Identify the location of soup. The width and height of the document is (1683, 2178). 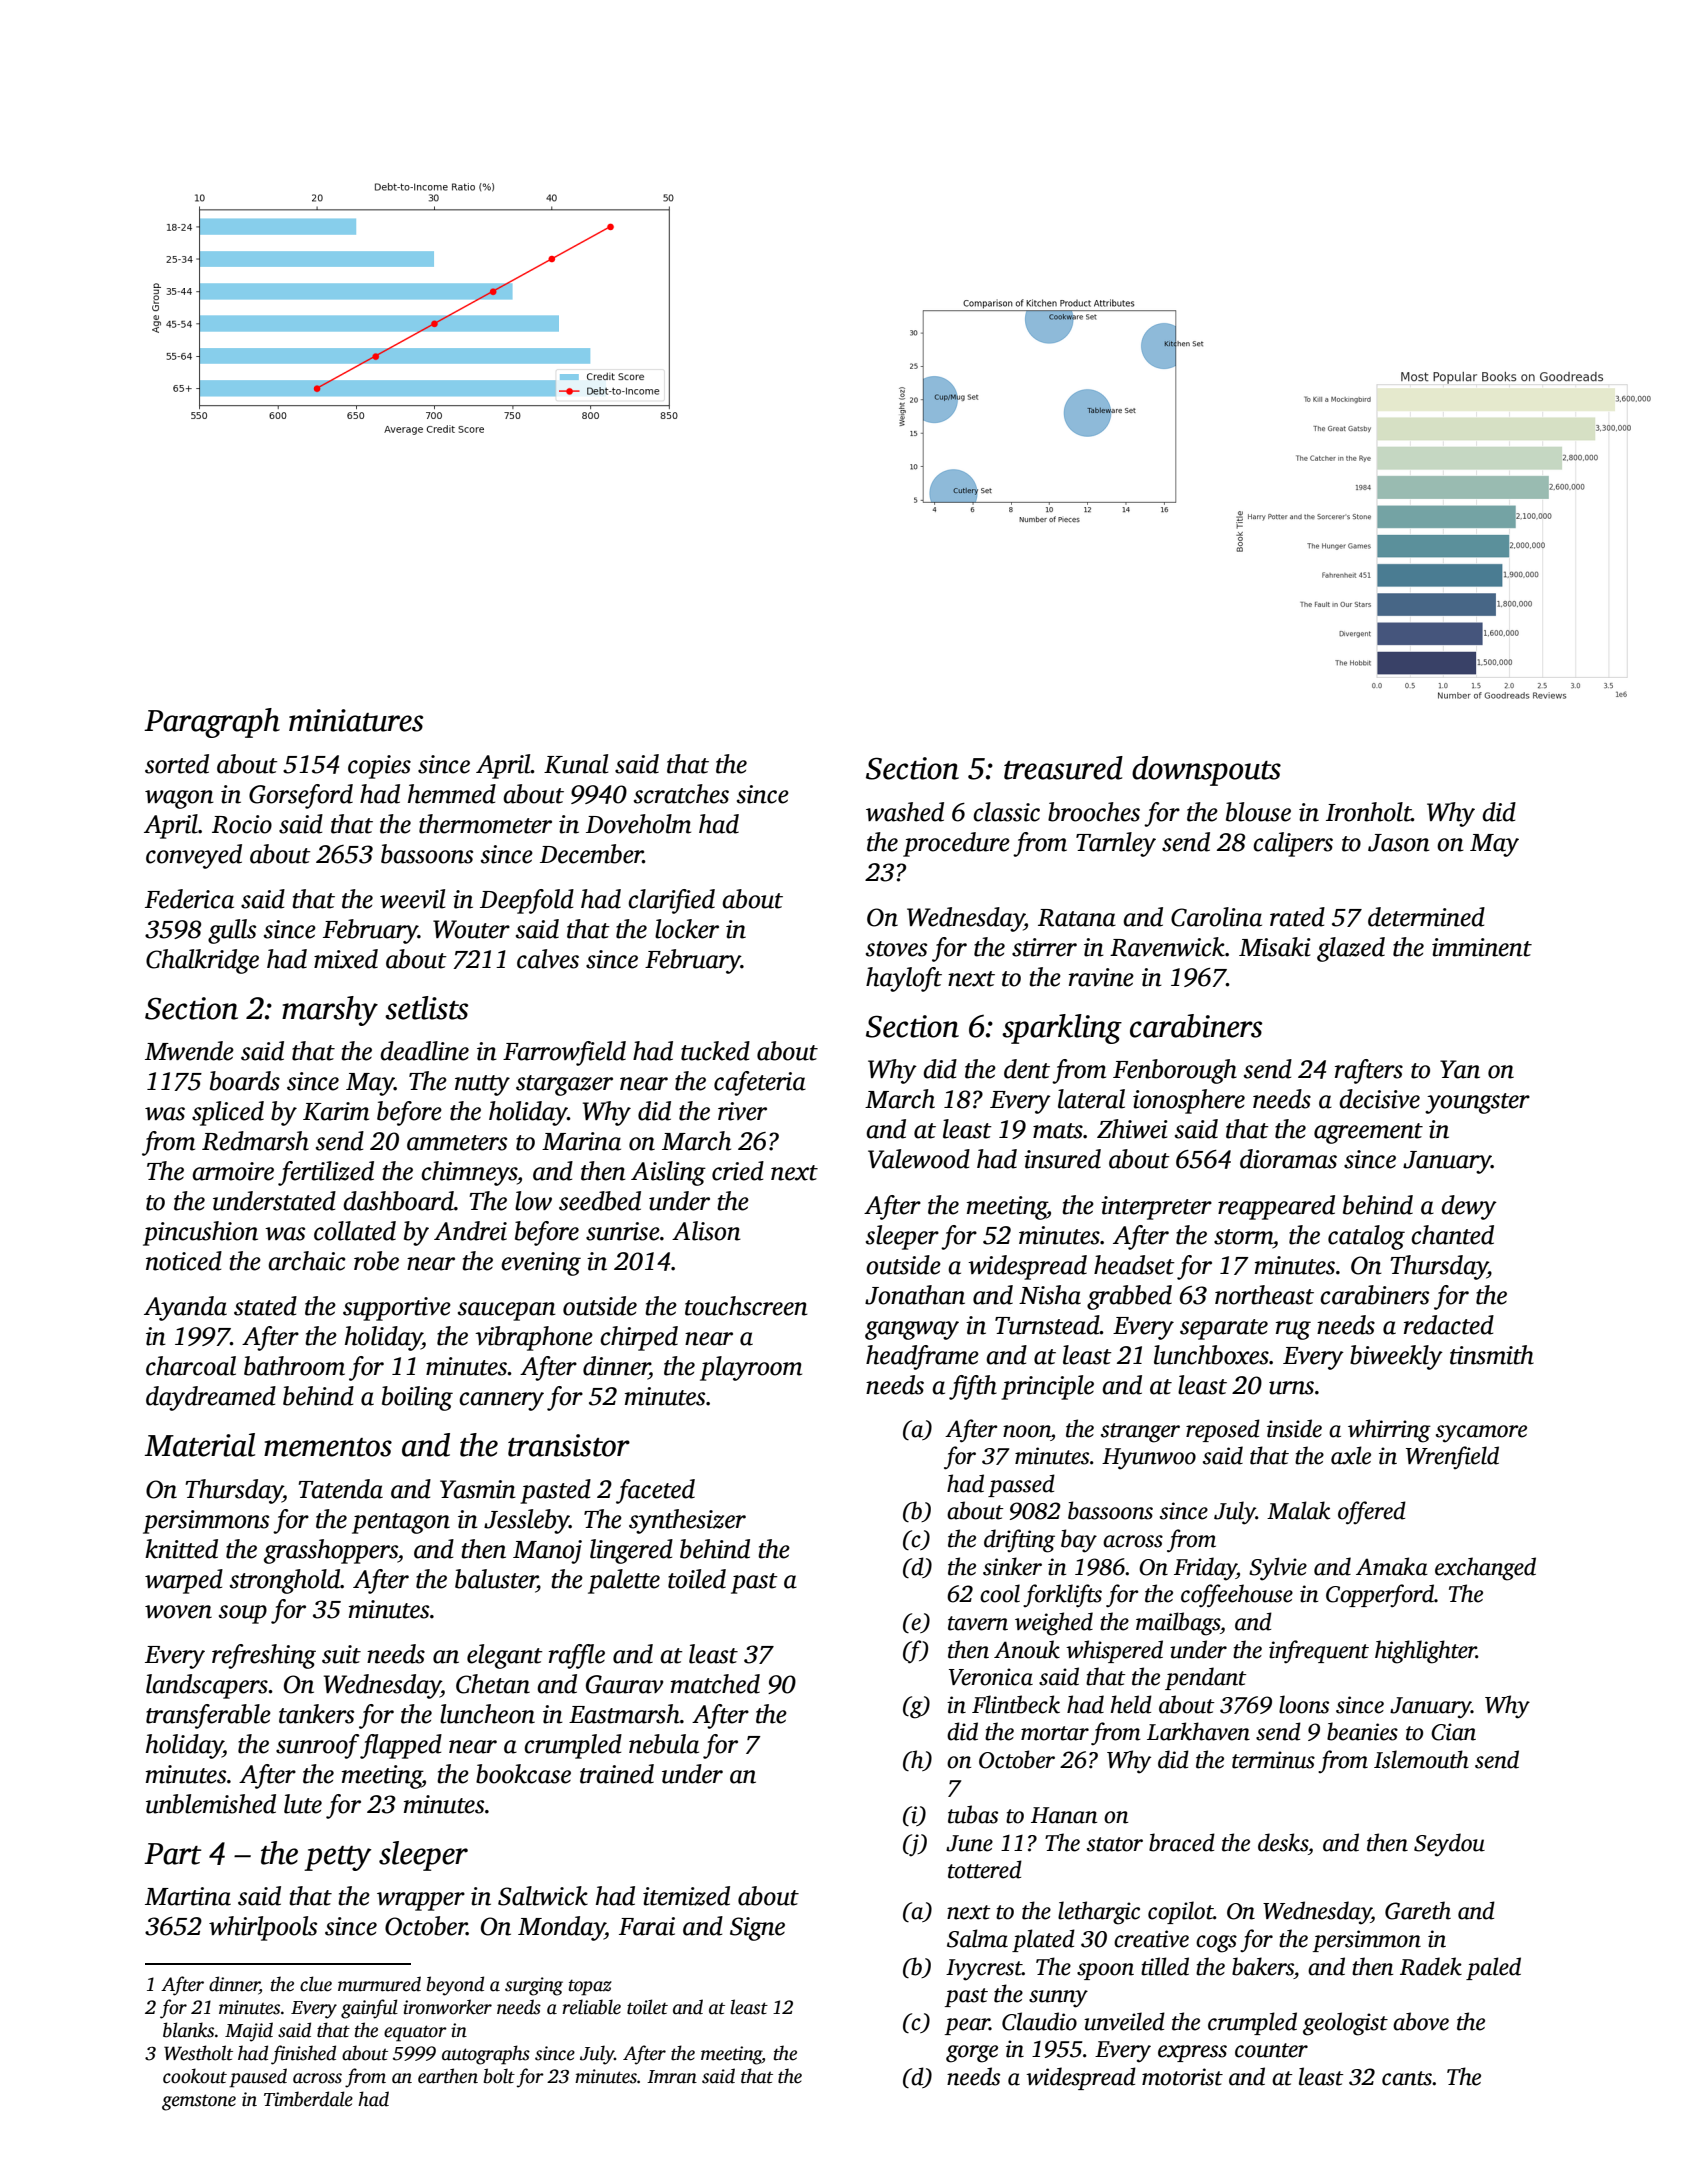
(243, 1614).
